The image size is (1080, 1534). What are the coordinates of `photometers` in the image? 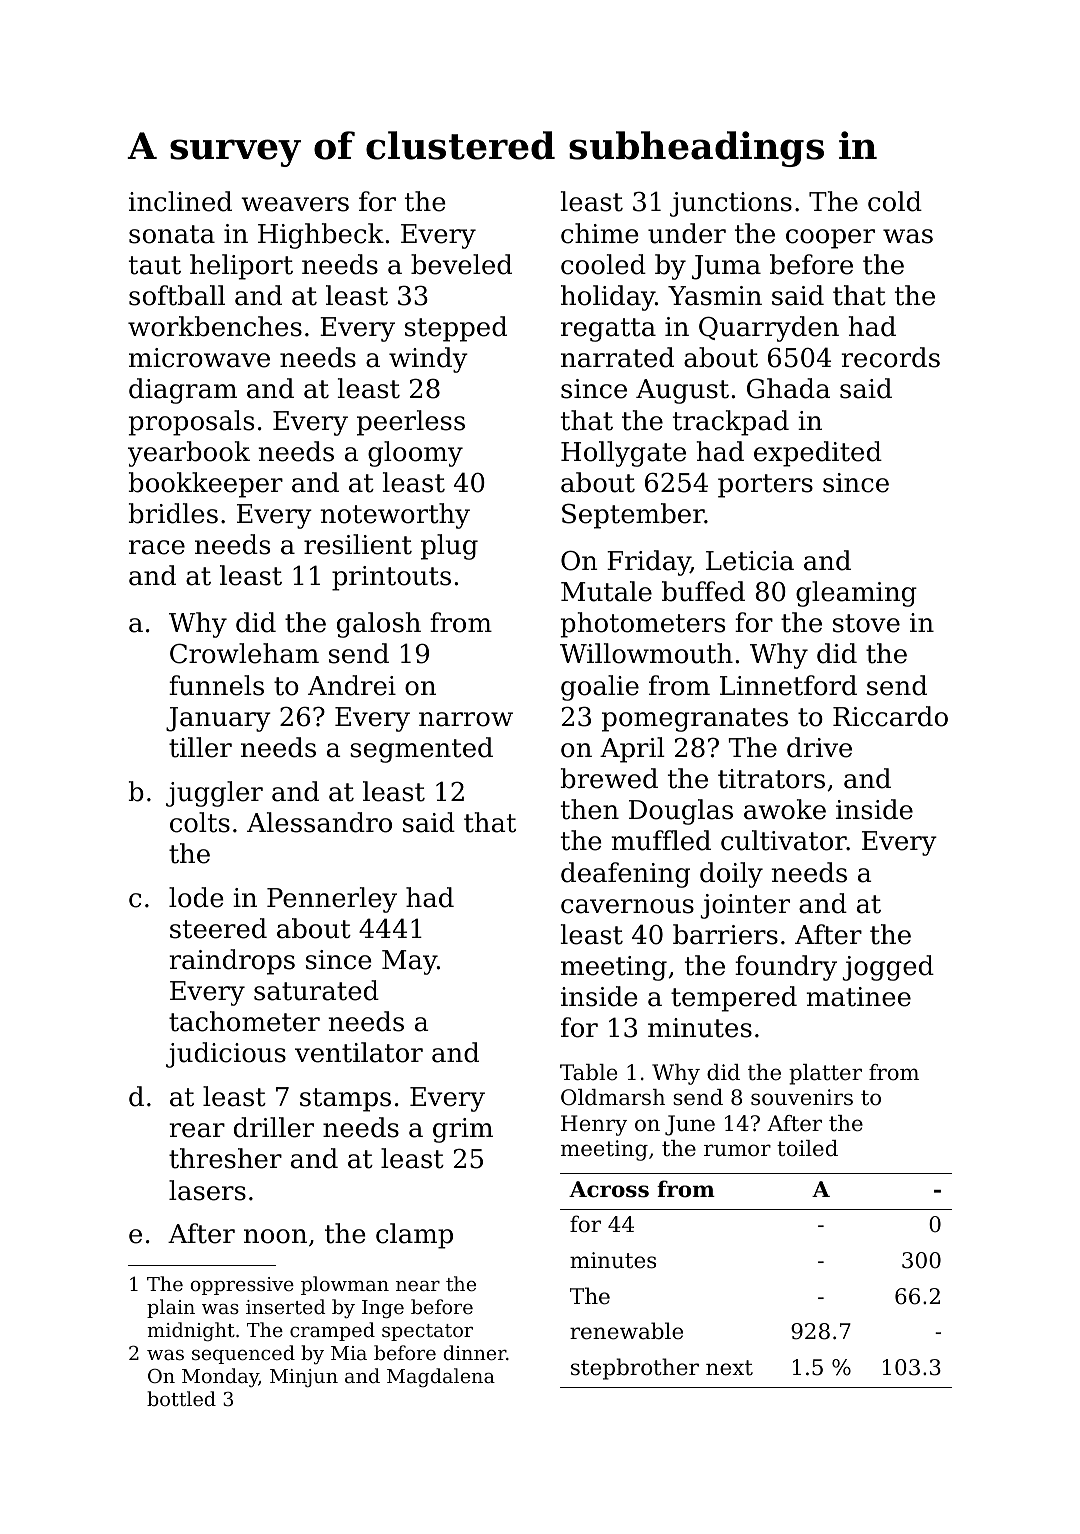 It's located at (643, 625).
